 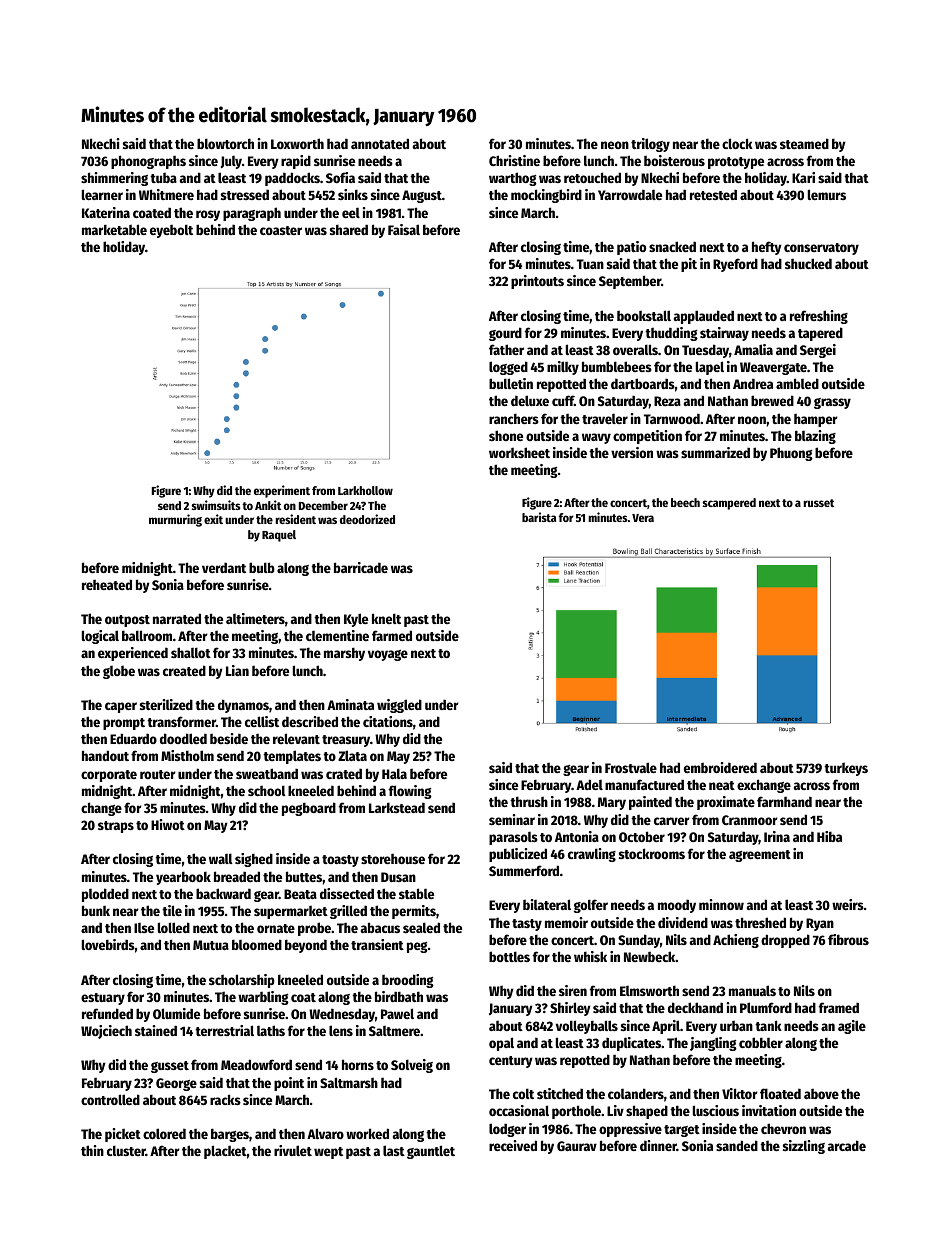 I want to click on bunk, so click(x=96, y=910).
